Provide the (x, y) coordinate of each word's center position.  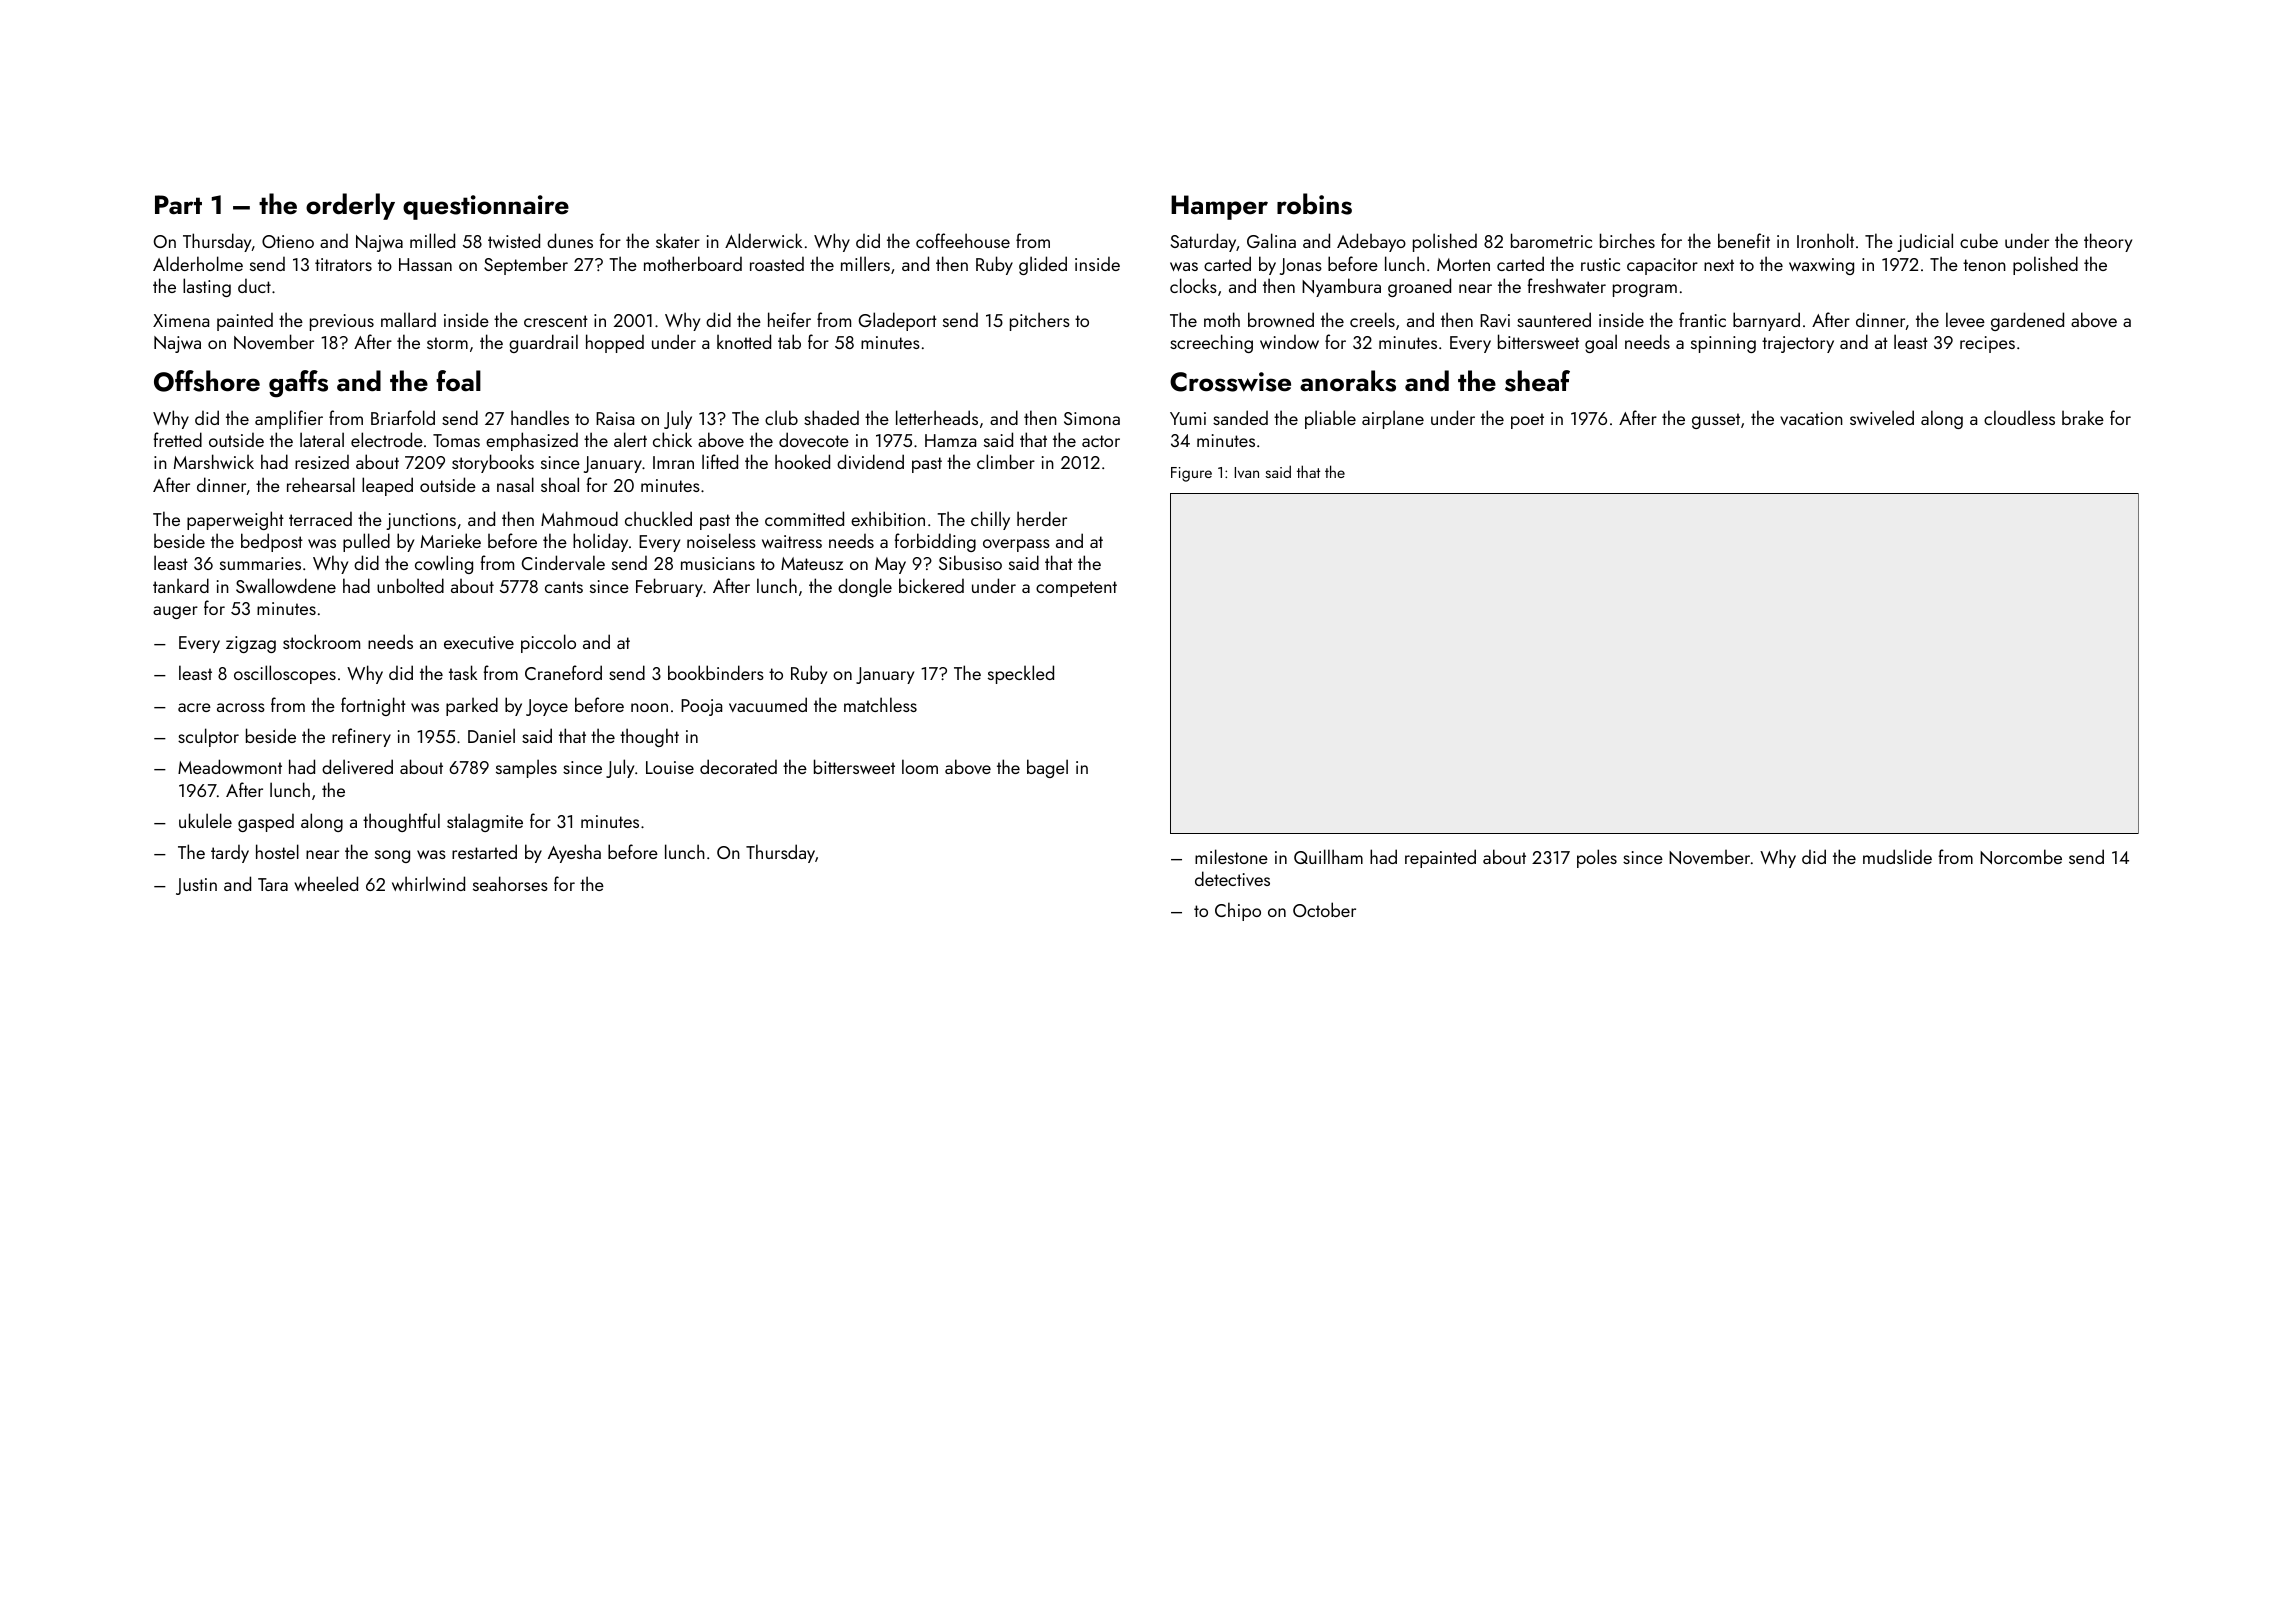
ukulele (205, 820)
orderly (350, 206)
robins (1314, 204)
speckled (1021, 674)
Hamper (1219, 207)
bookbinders (716, 672)
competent (1076, 589)
